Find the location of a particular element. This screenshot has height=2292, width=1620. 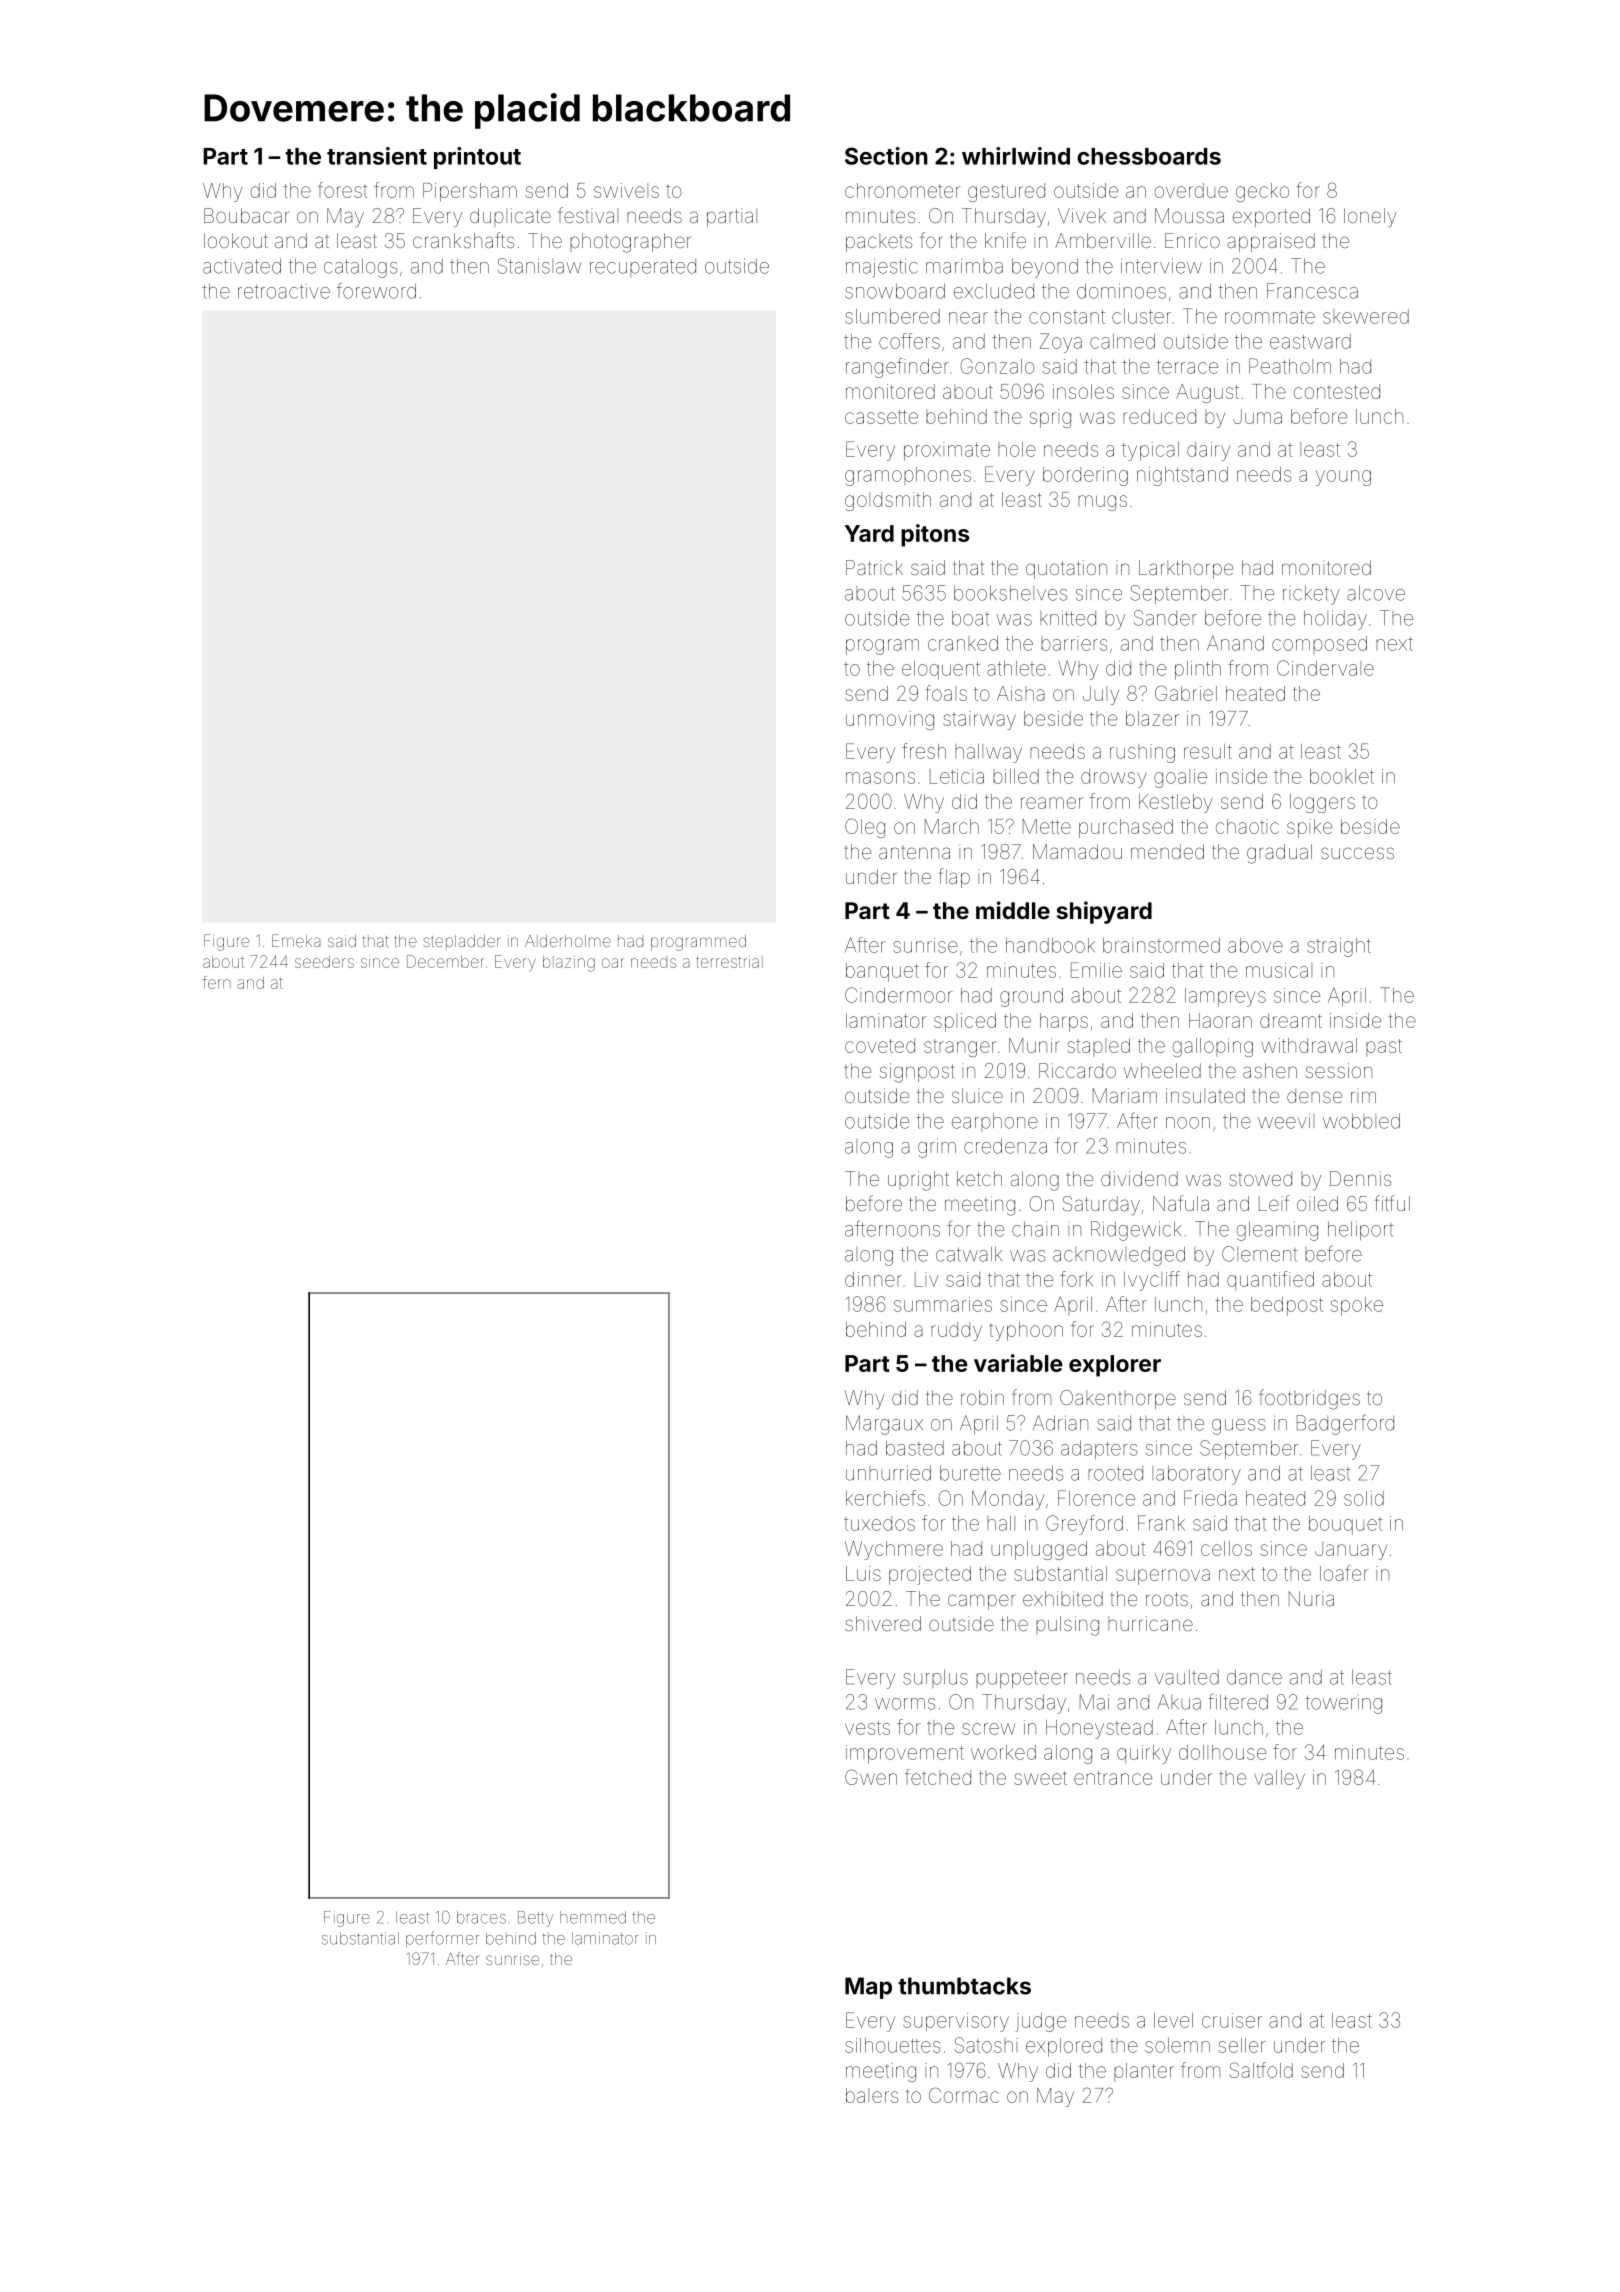

performer is located at coordinates (442, 1939).
